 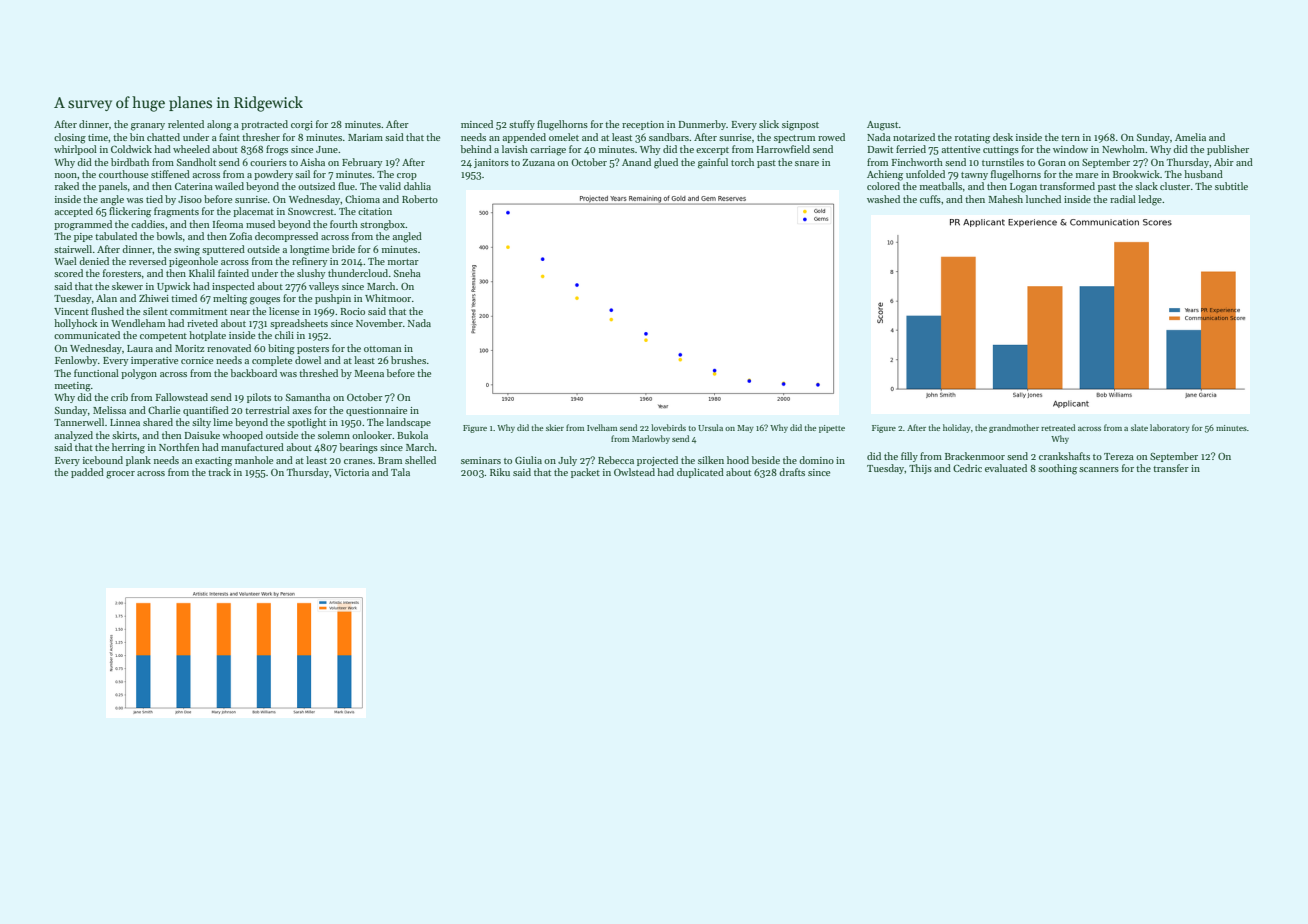 What do you see at coordinates (382, 225) in the page?
I see `strongbox` at bounding box center [382, 225].
